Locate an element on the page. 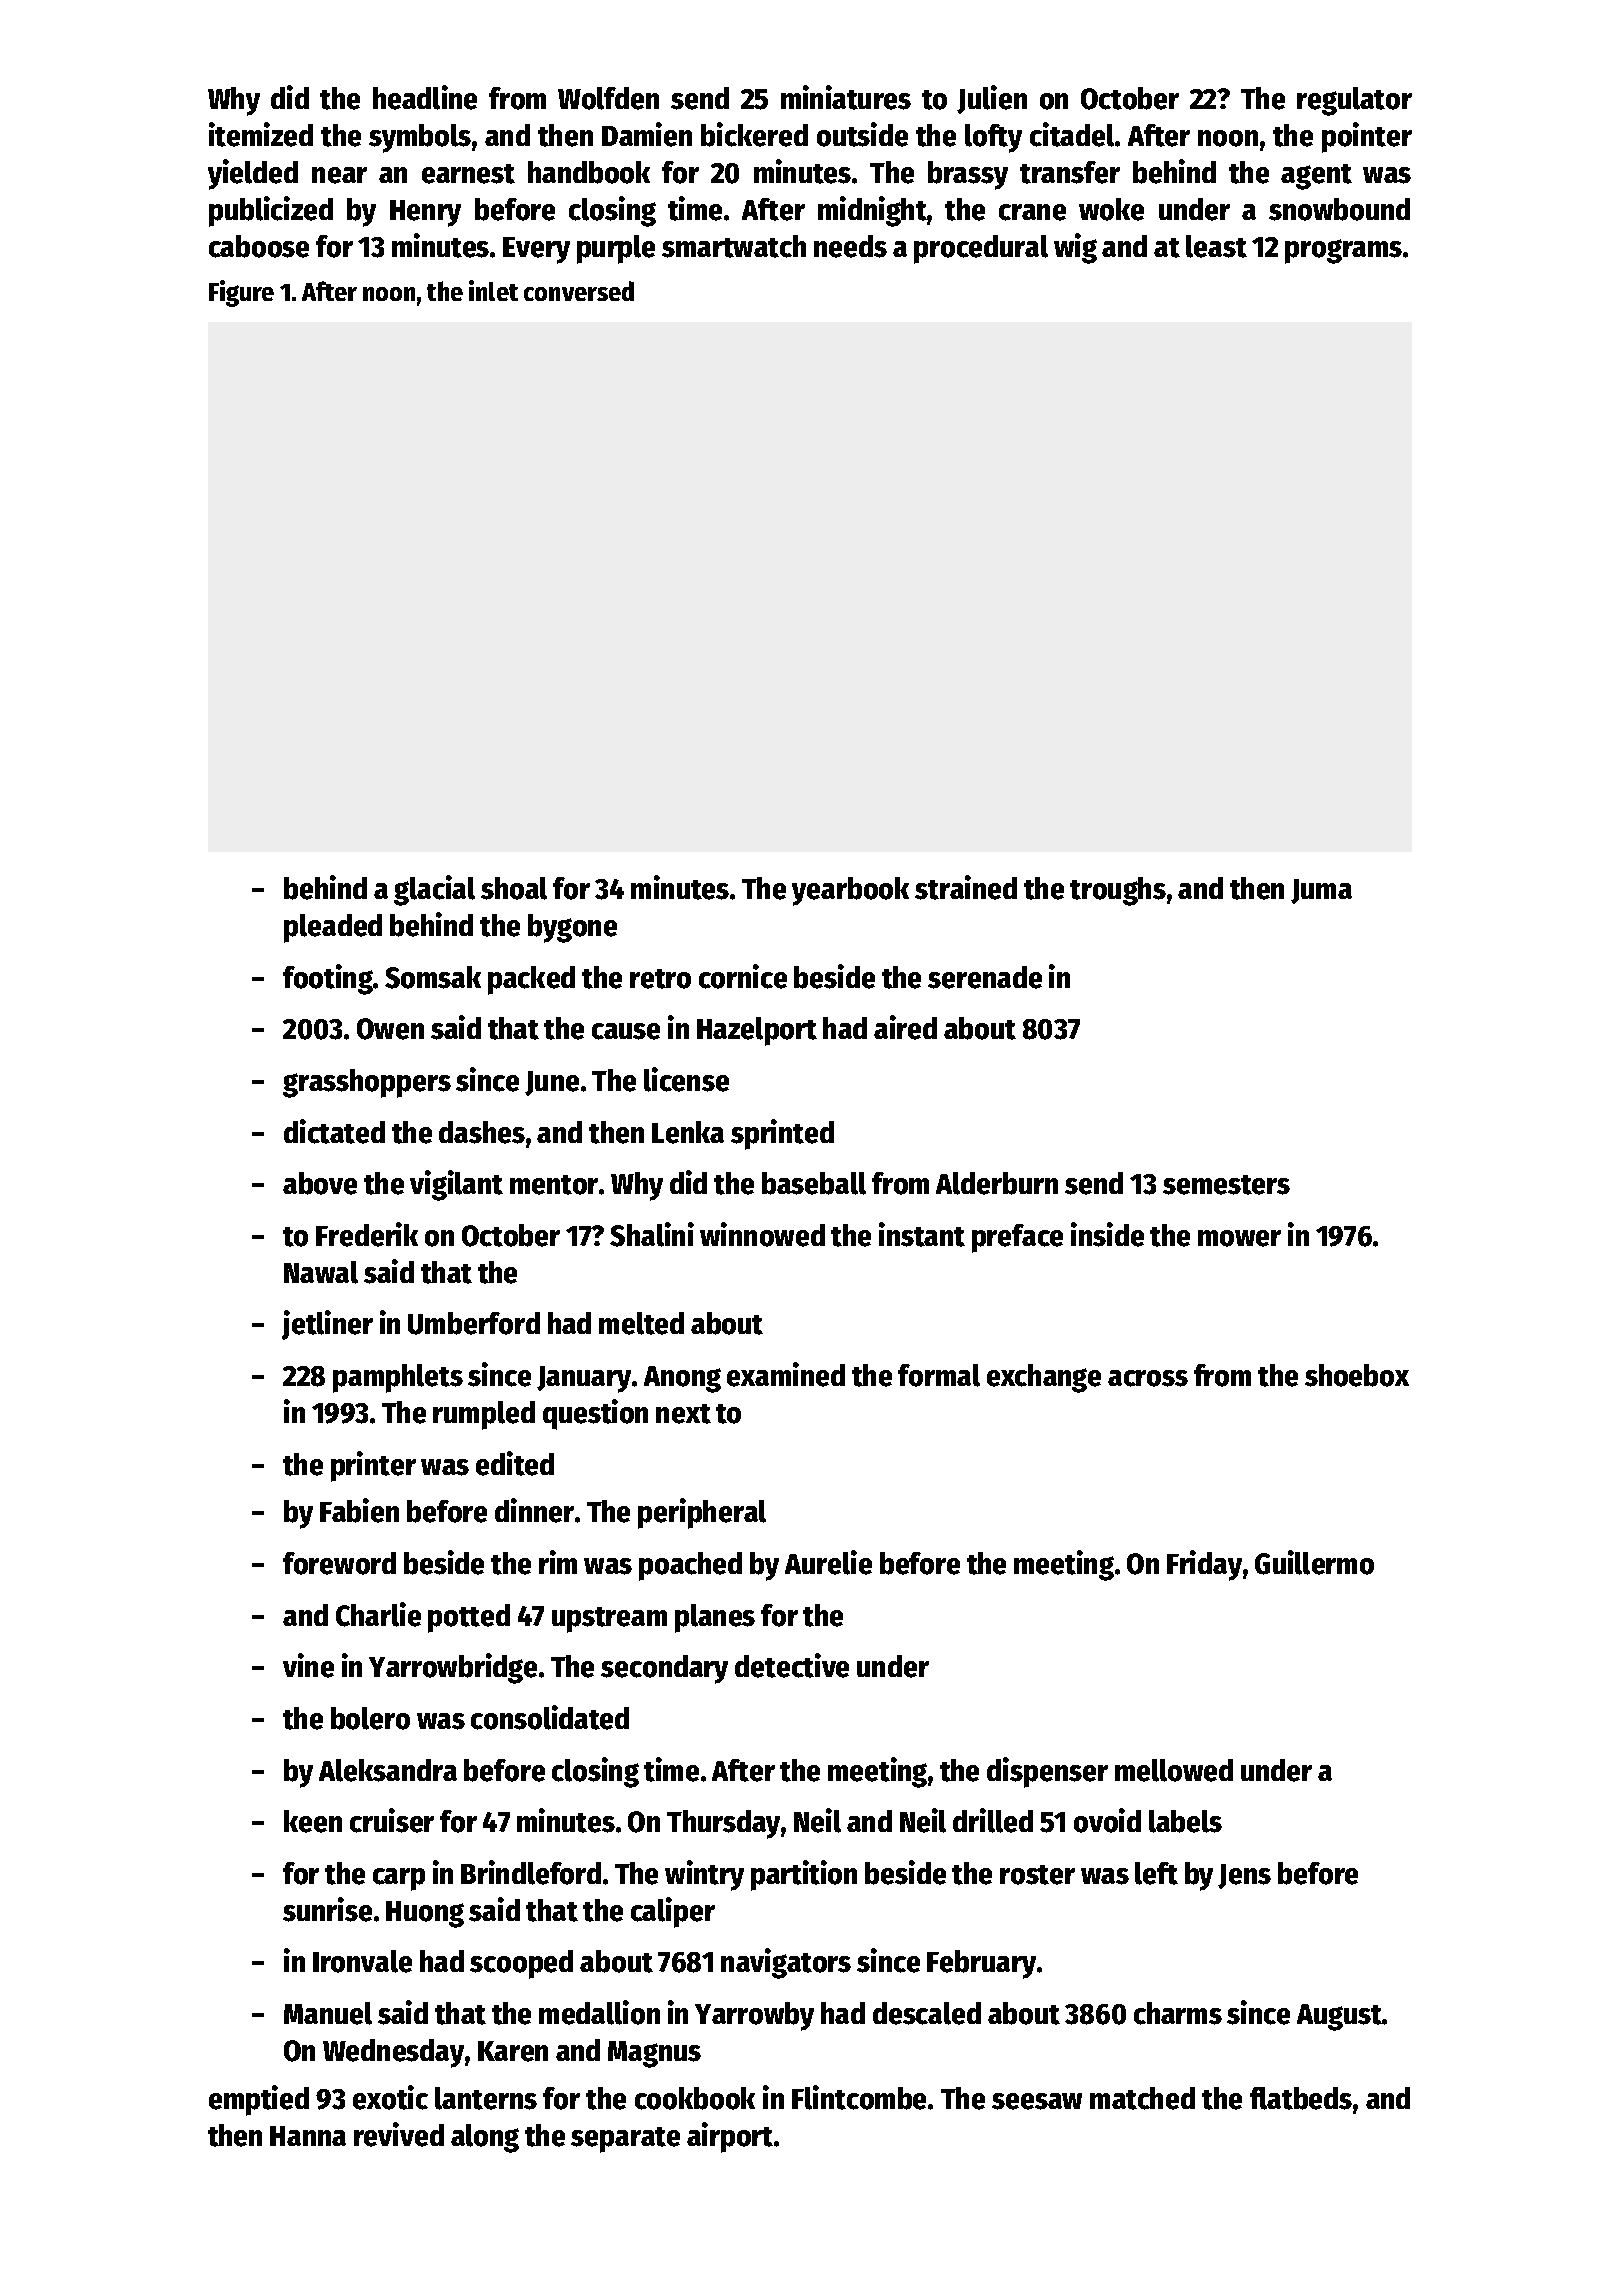 The width and height of the image is (1620, 2292). Jens is located at coordinates (1244, 1876).
